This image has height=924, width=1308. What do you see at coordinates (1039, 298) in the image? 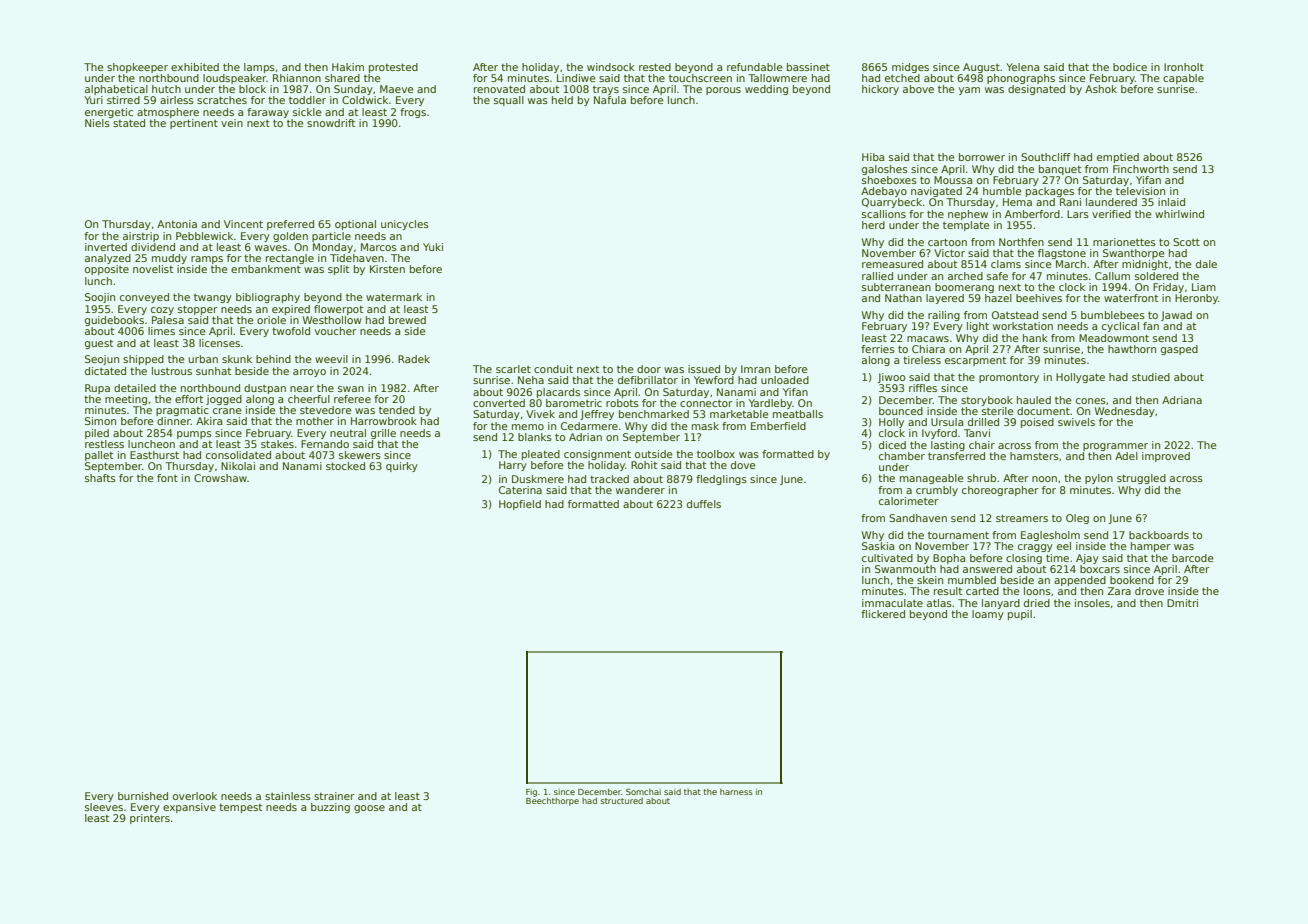
I see `beehives` at bounding box center [1039, 298].
